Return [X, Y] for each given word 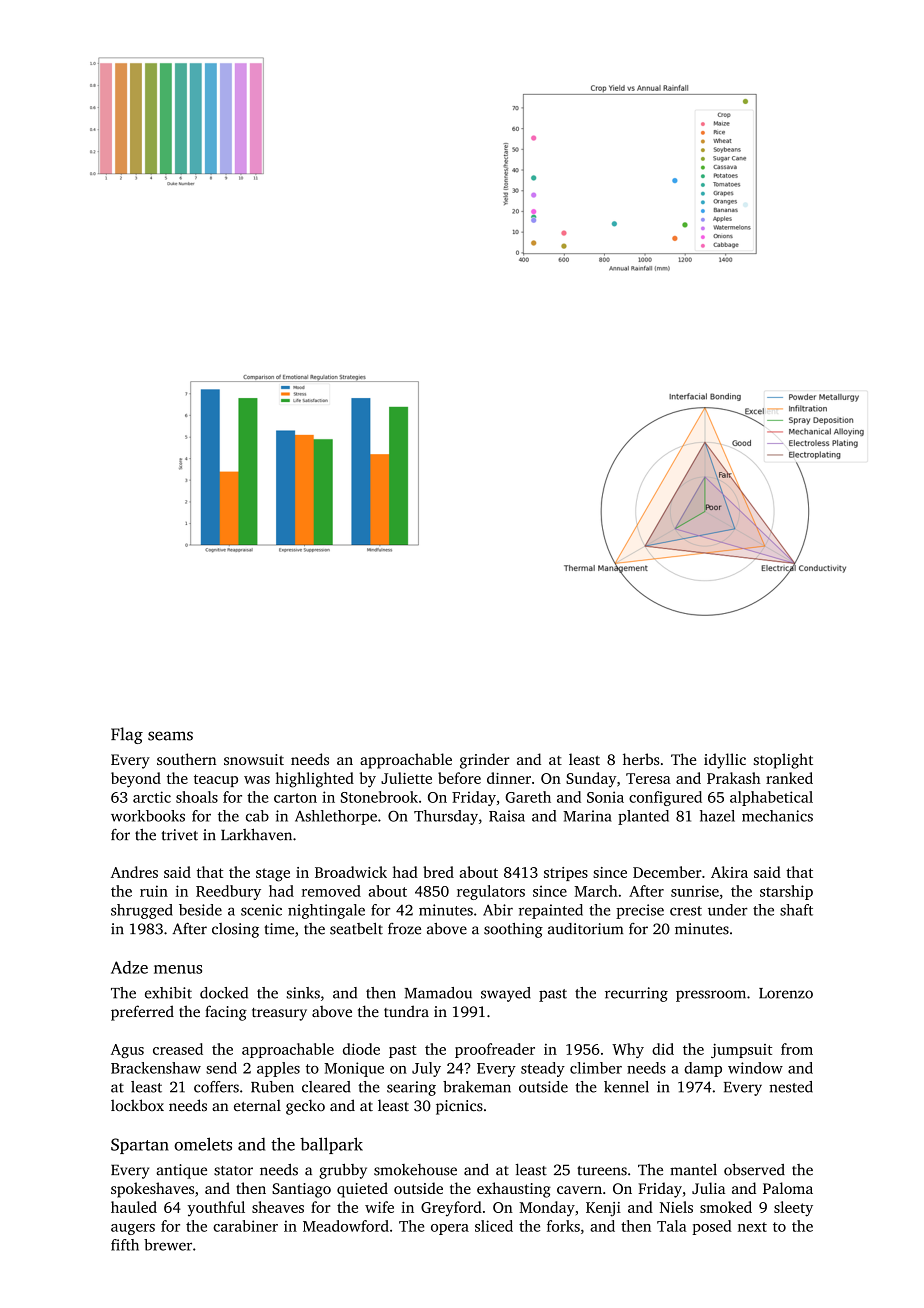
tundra [406, 1011]
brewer [168, 1245]
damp [703, 1069]
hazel [717, 816]
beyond [136, 780]
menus [178, 969]
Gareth [528, 797]
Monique [354, 1069]
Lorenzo [786, 993]
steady [543, 1069]
